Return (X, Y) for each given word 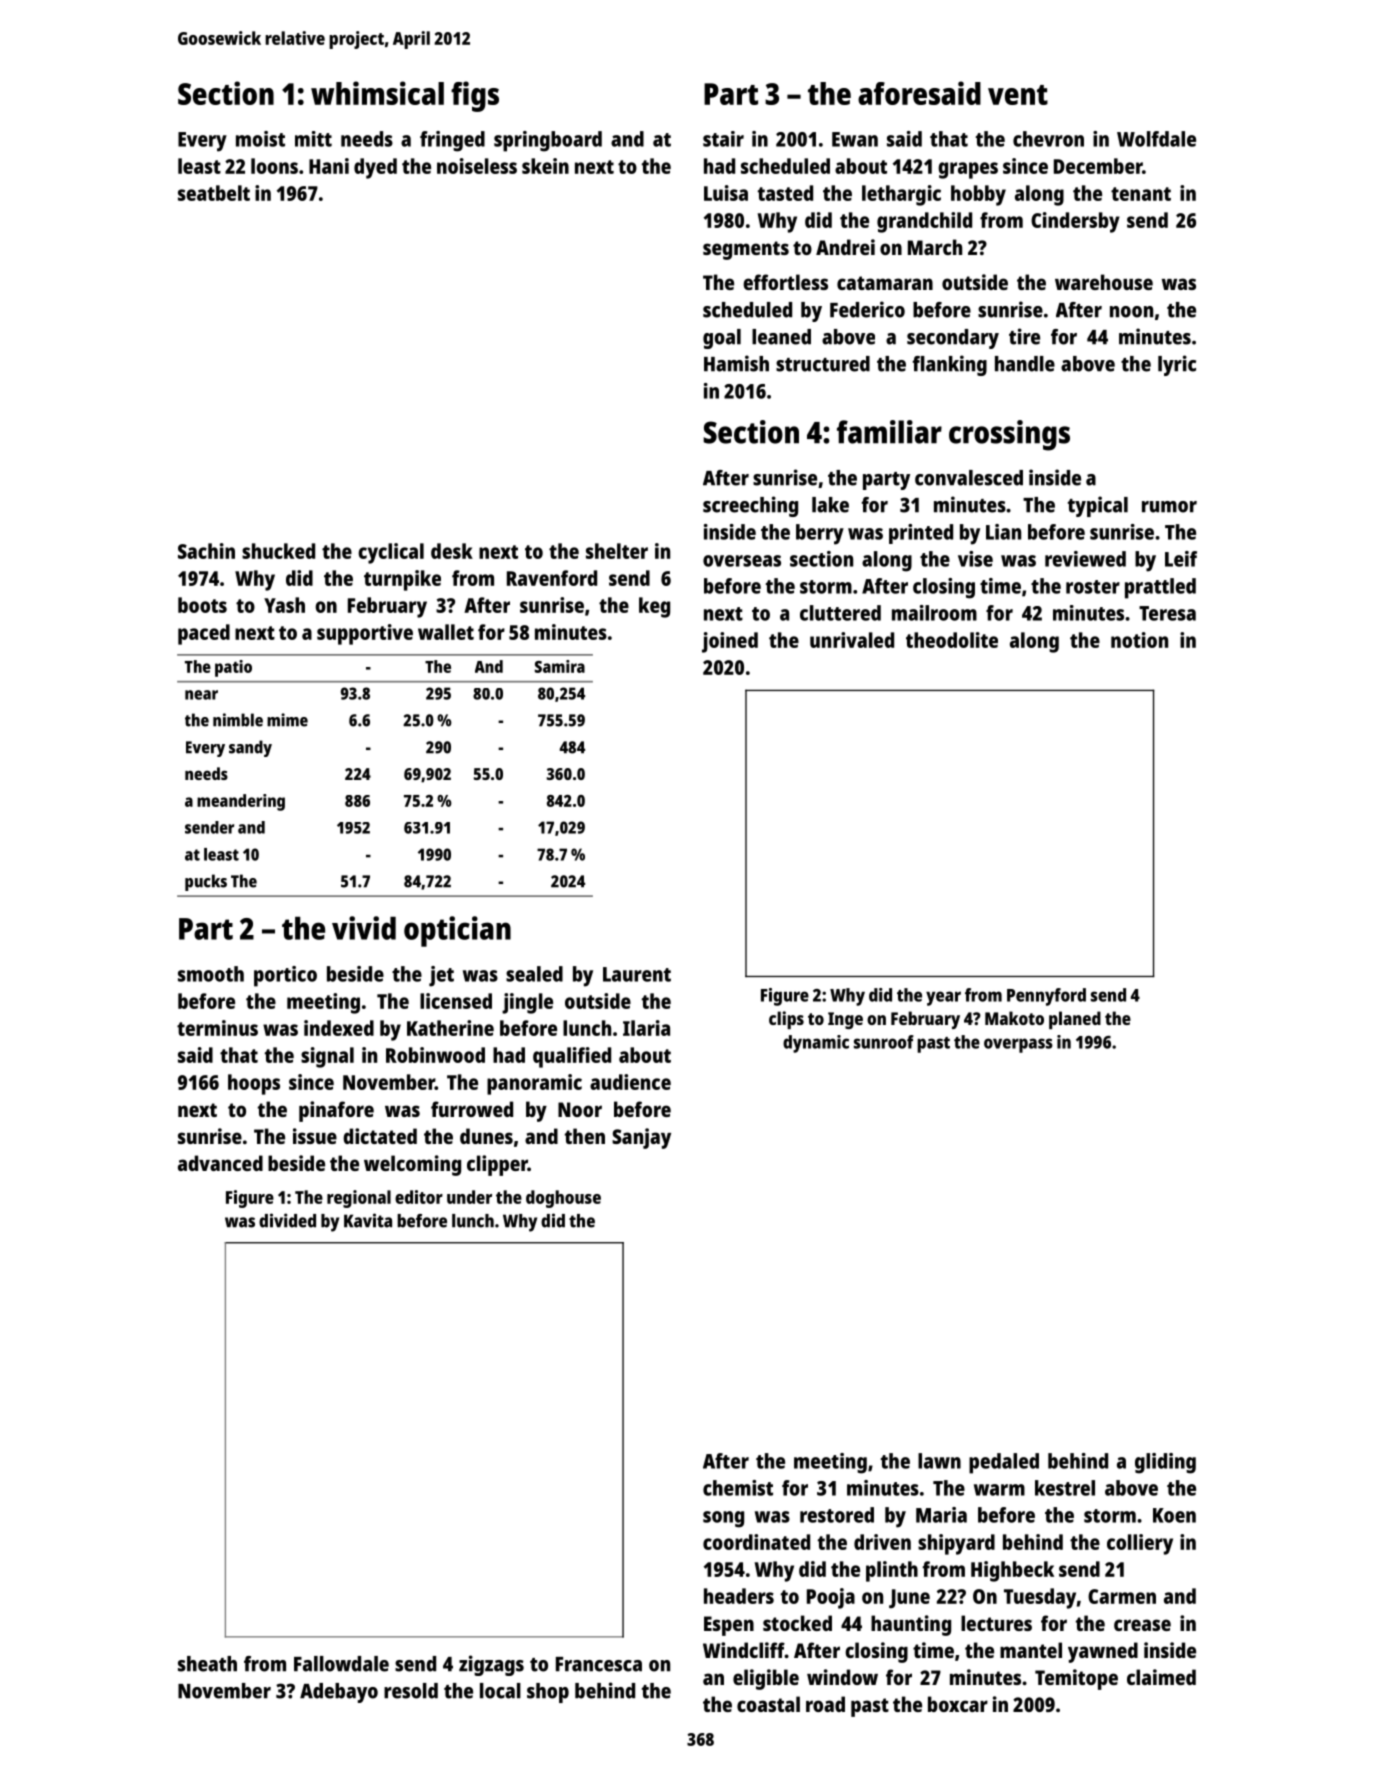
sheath (207, 1664)
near (201, 695)
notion (1139, 640)
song (723, 1519)
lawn (939, 1461)
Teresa (1167, 613)
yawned (1103, 1652)
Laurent (637, 974)
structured (823, 364)
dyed (375, 168)
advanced (220, 1163)
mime (287, 720)
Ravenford (552, 578)
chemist (738, 1488)
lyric (1177, 365)
